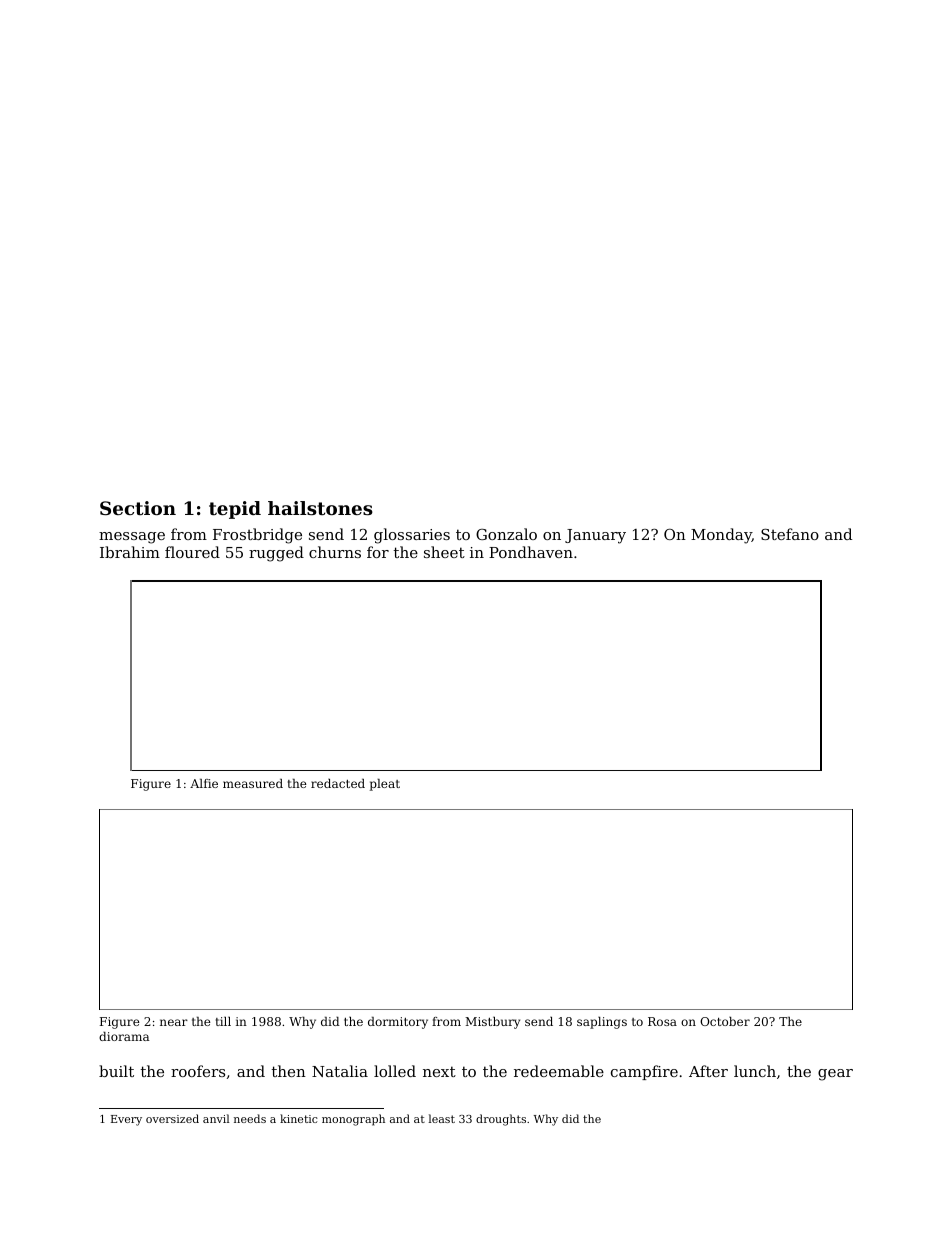 The width and height of the document is (952, 1233). What do you see at coordinates (385, 785) in the document?
I see `pleat` at bounding box center [385, 785].
